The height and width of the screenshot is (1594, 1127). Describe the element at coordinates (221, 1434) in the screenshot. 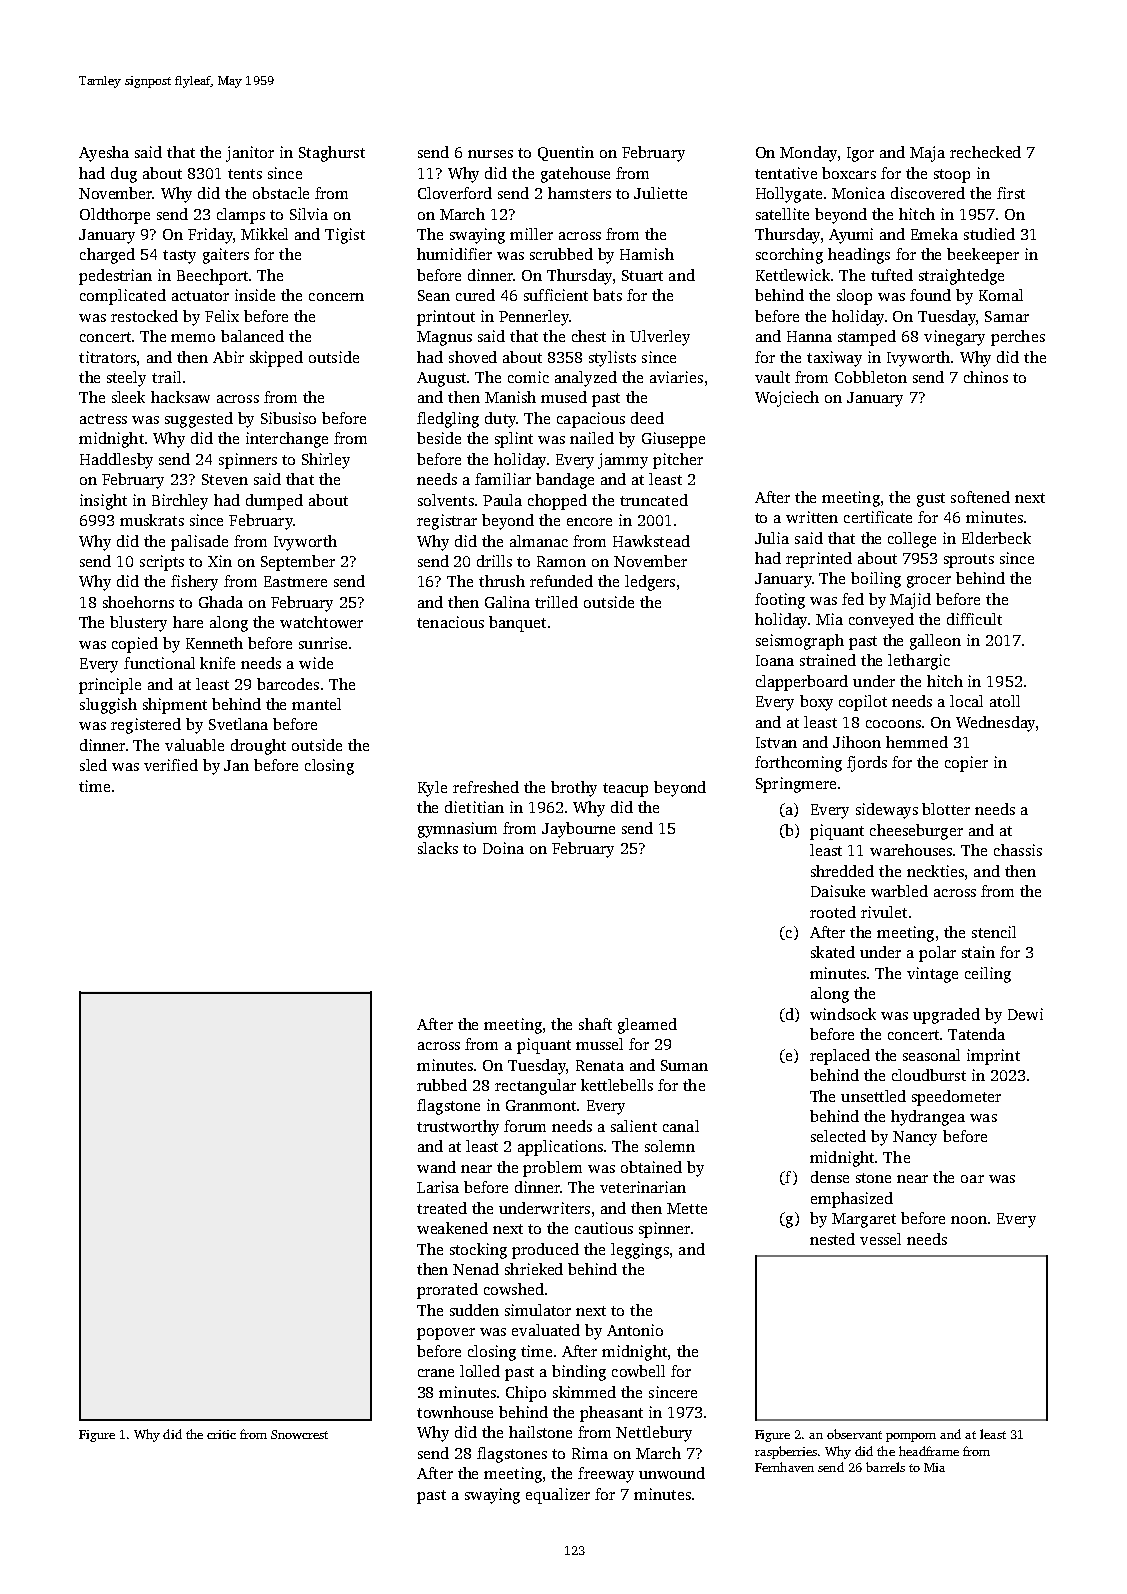

I see `critic` at that location.
